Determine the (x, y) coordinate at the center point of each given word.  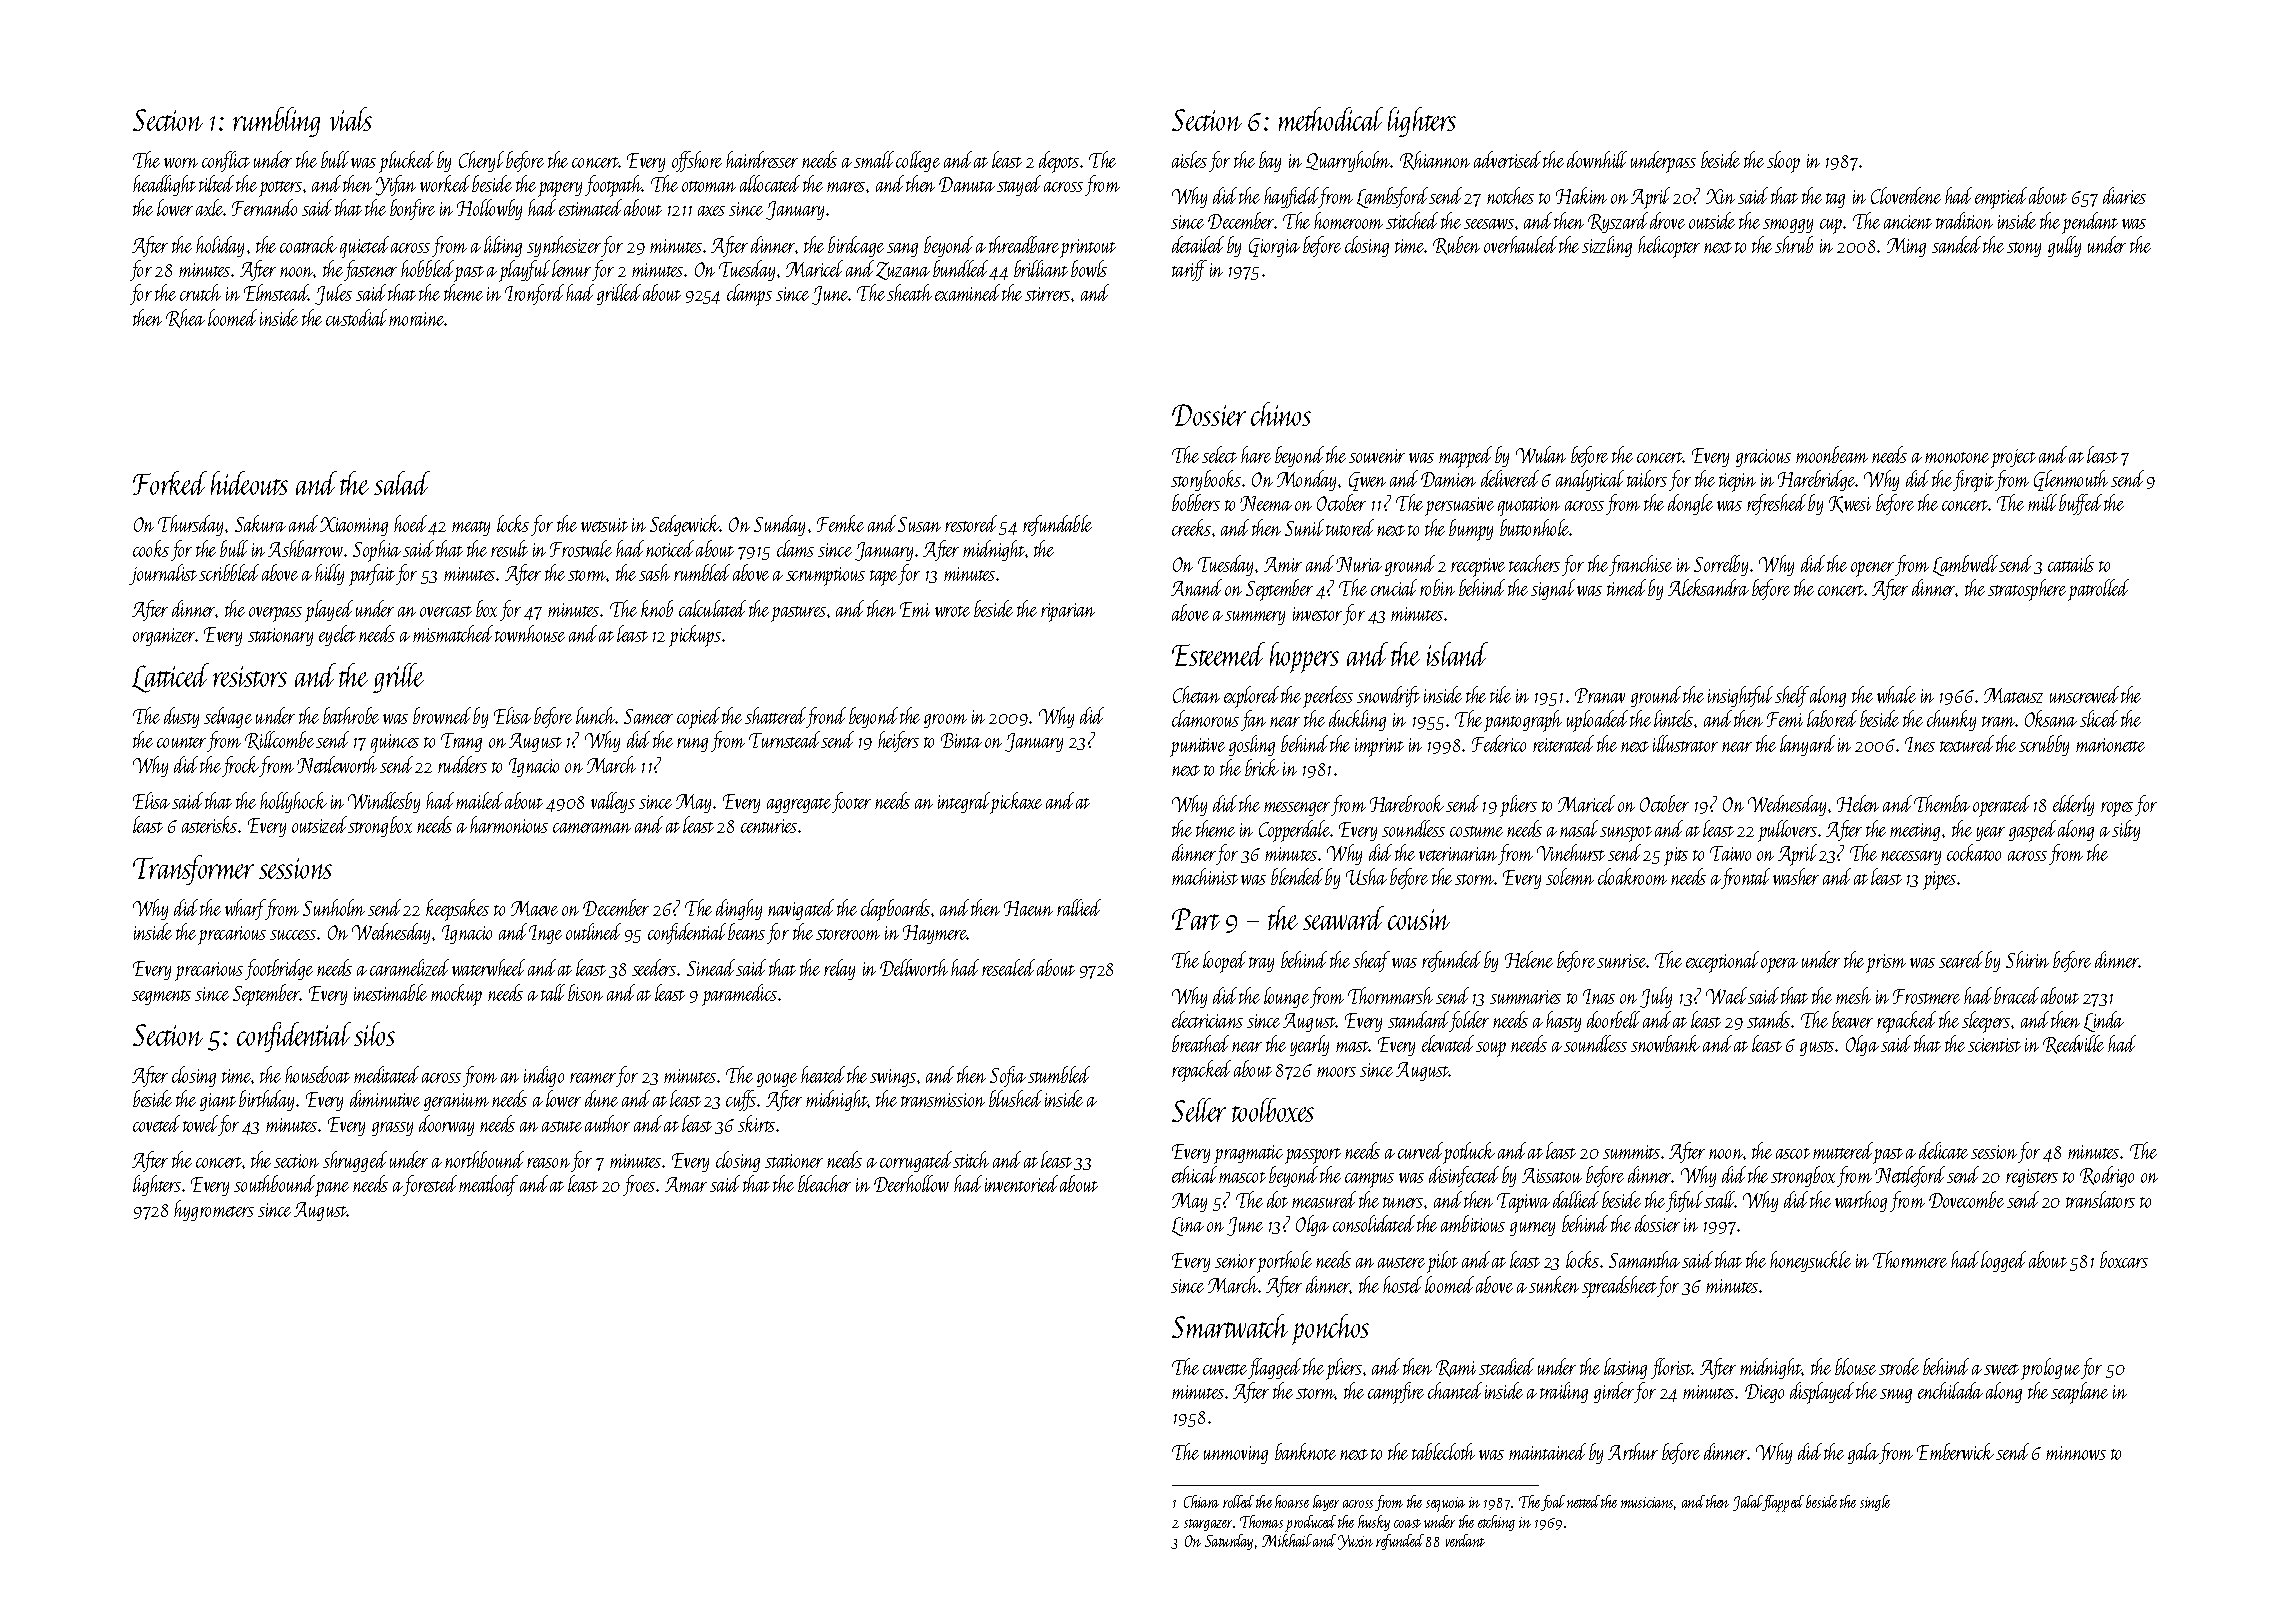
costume (1476, 831)
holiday (220, 246)
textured (1967, 743)
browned (442, 715)
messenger (1297, 809)
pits (1676, 856)
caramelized (409, 967)
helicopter (1669, 247)
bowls (1089, 268)
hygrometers (214, 1210)
